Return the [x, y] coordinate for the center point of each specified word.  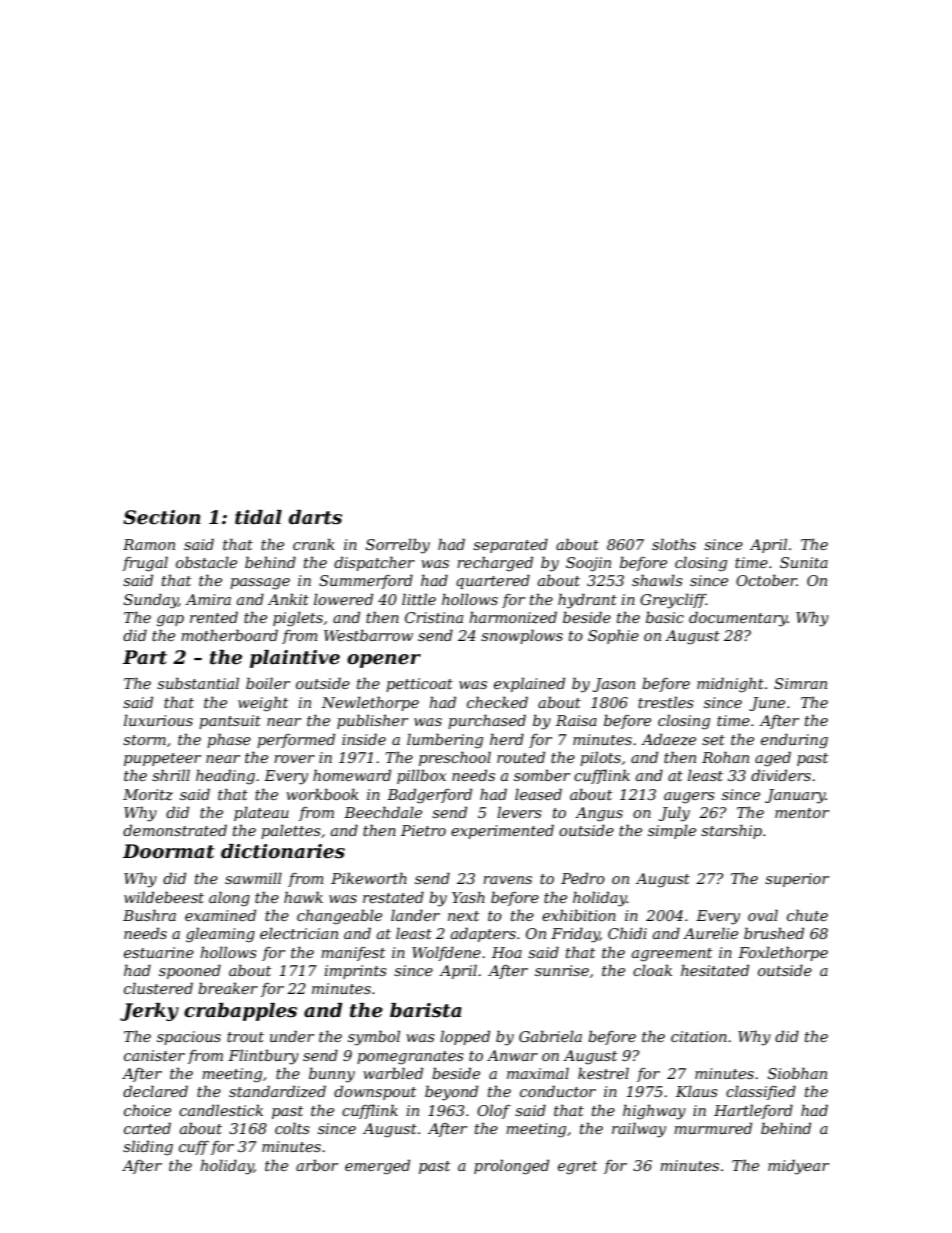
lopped [465, 1037]
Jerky [149, 1012]
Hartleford [753, 1111]
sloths [674, 544]
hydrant [587, 601]
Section [162, 517]
